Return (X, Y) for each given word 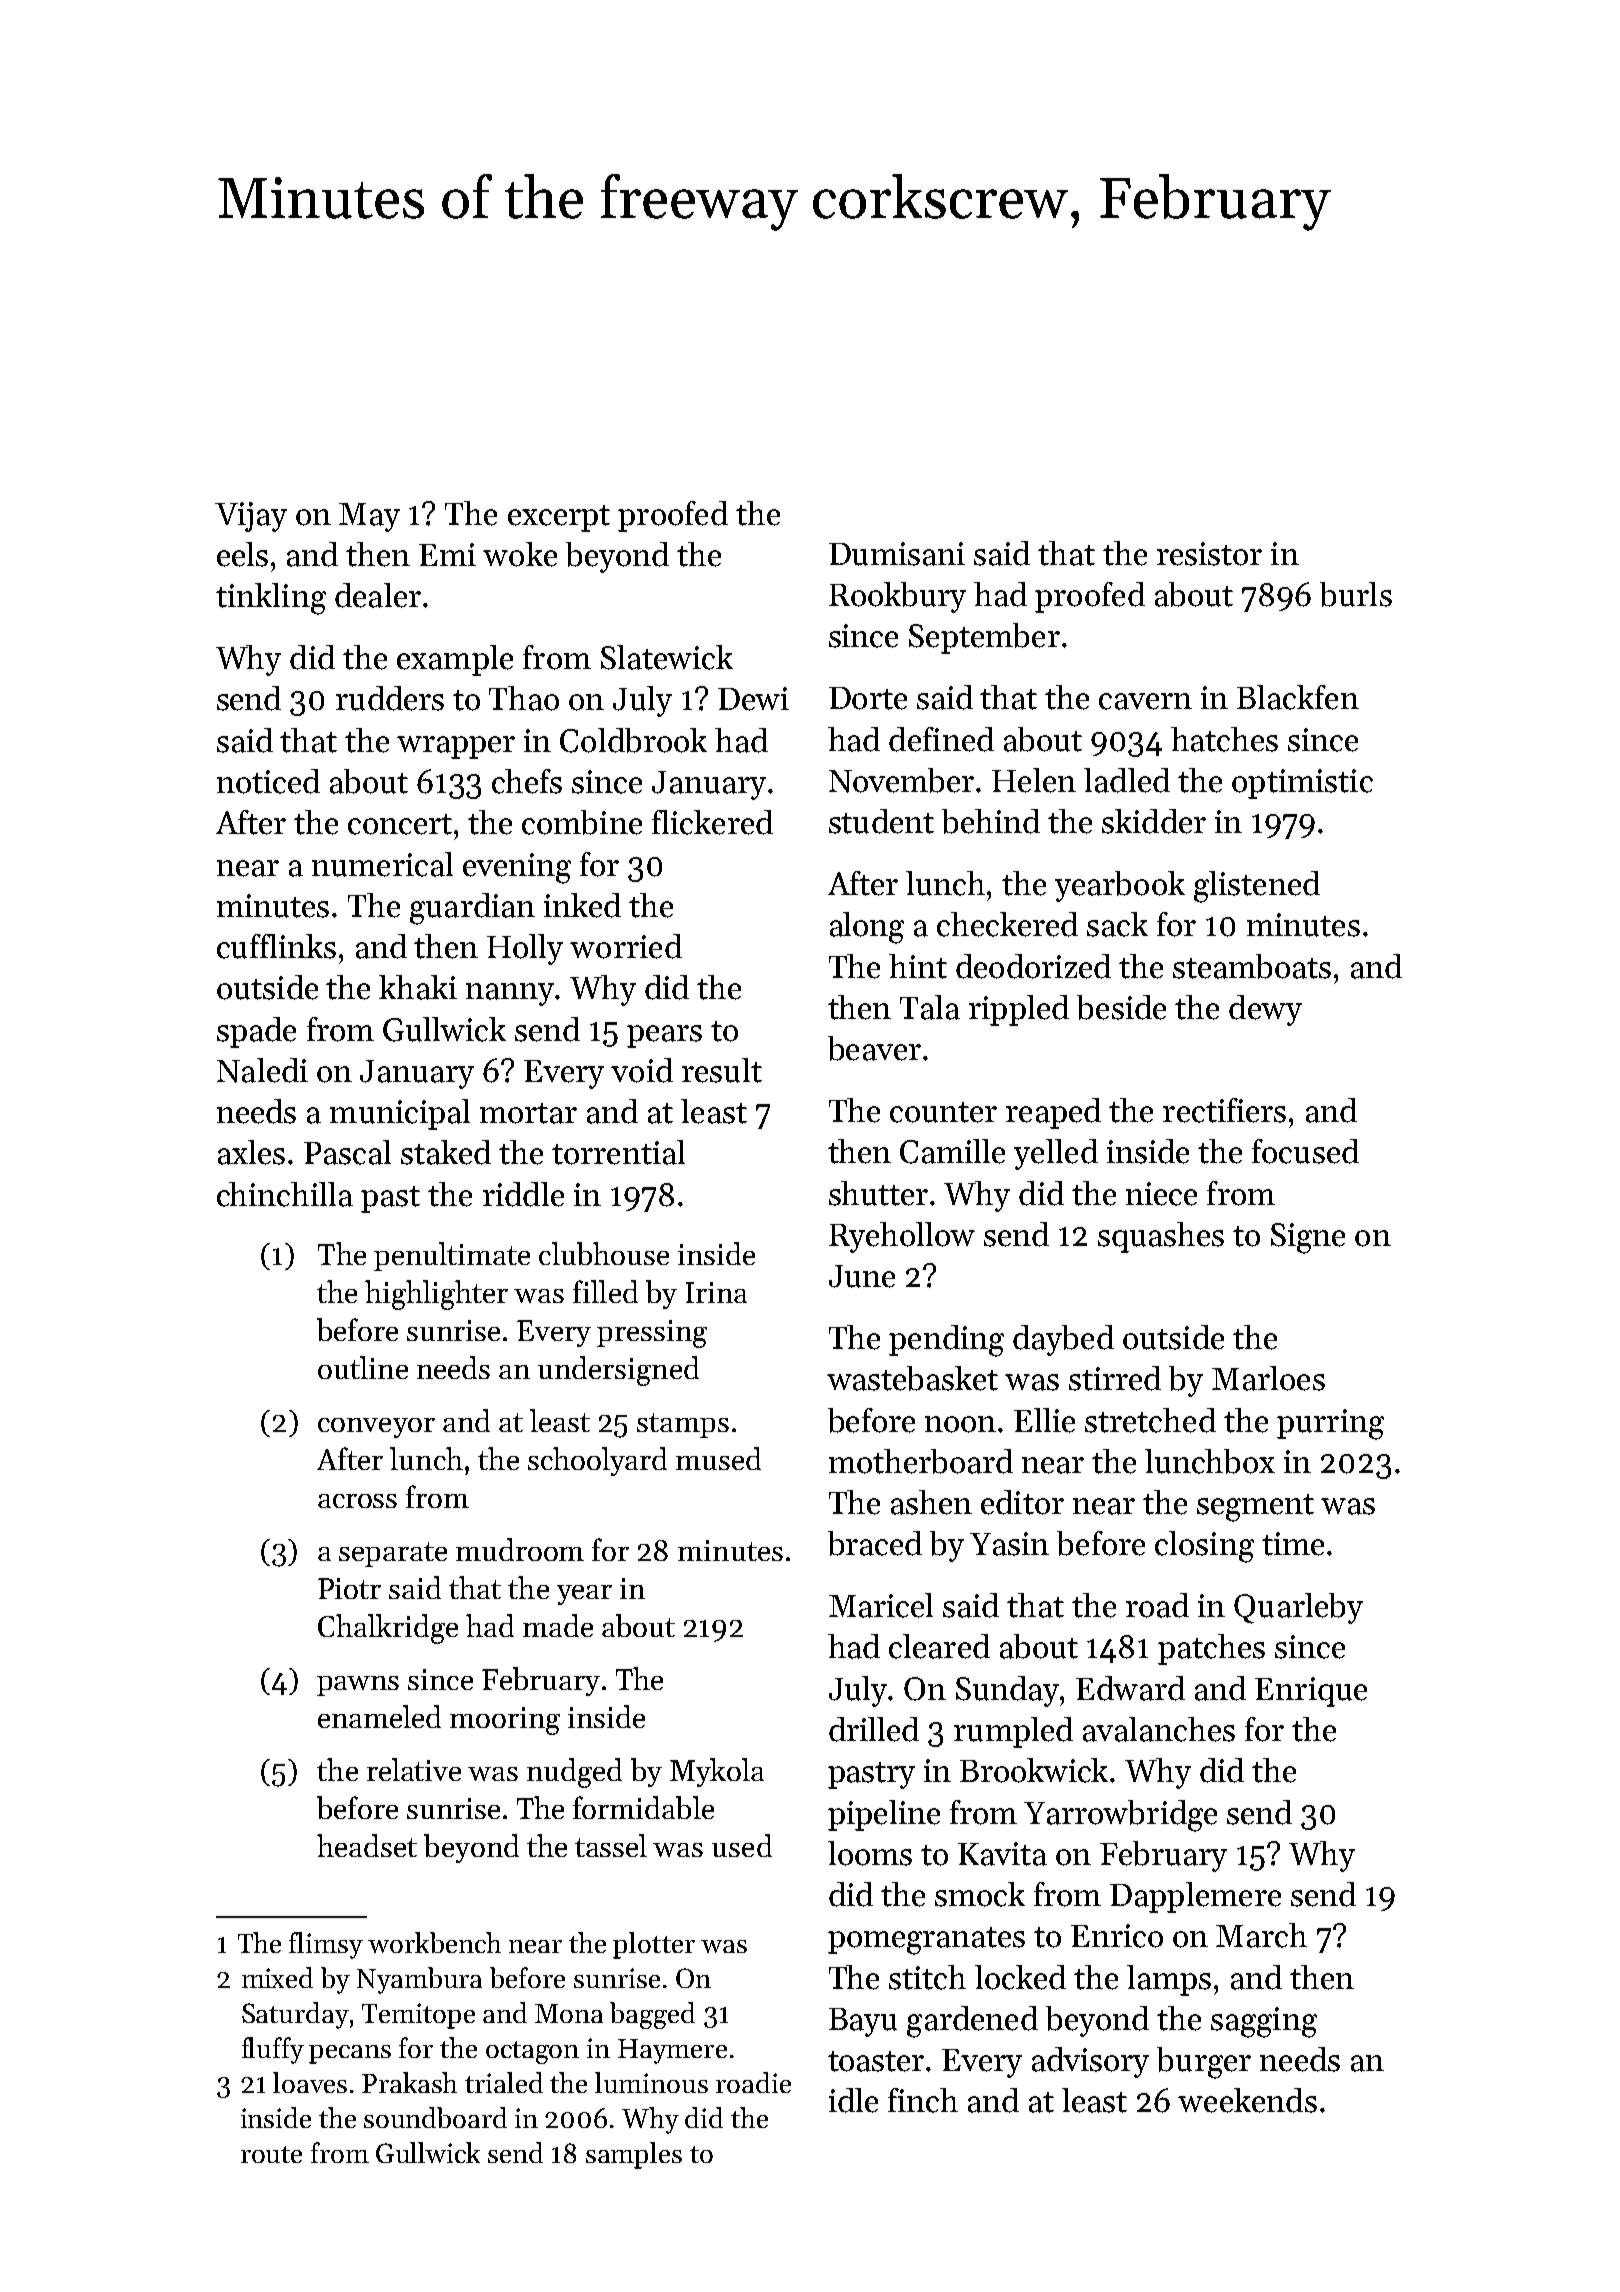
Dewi (753, 699)
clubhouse (604, 1253)
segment (1255, 1508)
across (357, 1501)
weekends (1247, 2100)
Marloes (1268, 1378)
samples (634, 2155)
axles (251, 1152)
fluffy (273, 2050)
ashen (931, 1502)
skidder (1154, 821)
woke (520, 554)
